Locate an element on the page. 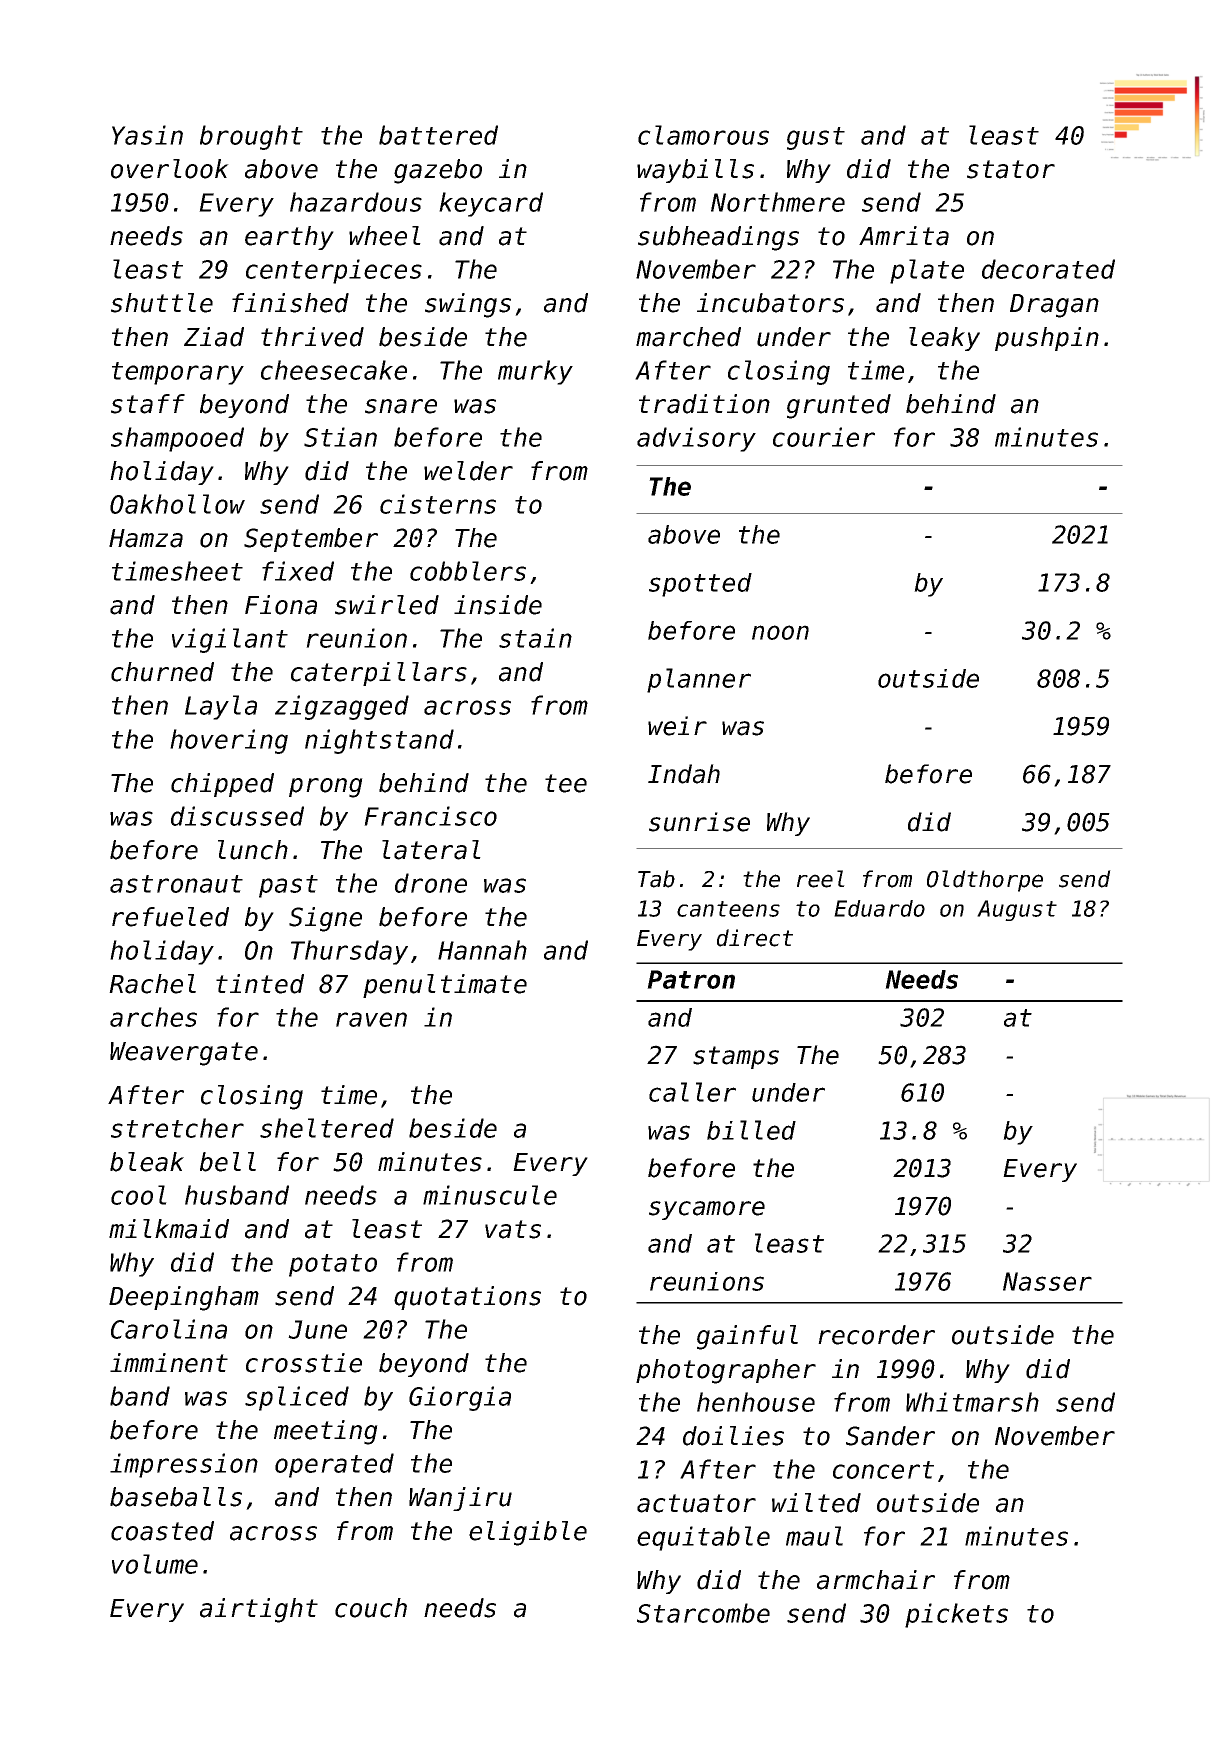 This document has height=1743, width=1232. waybills is located at coordinates (695, 171).
